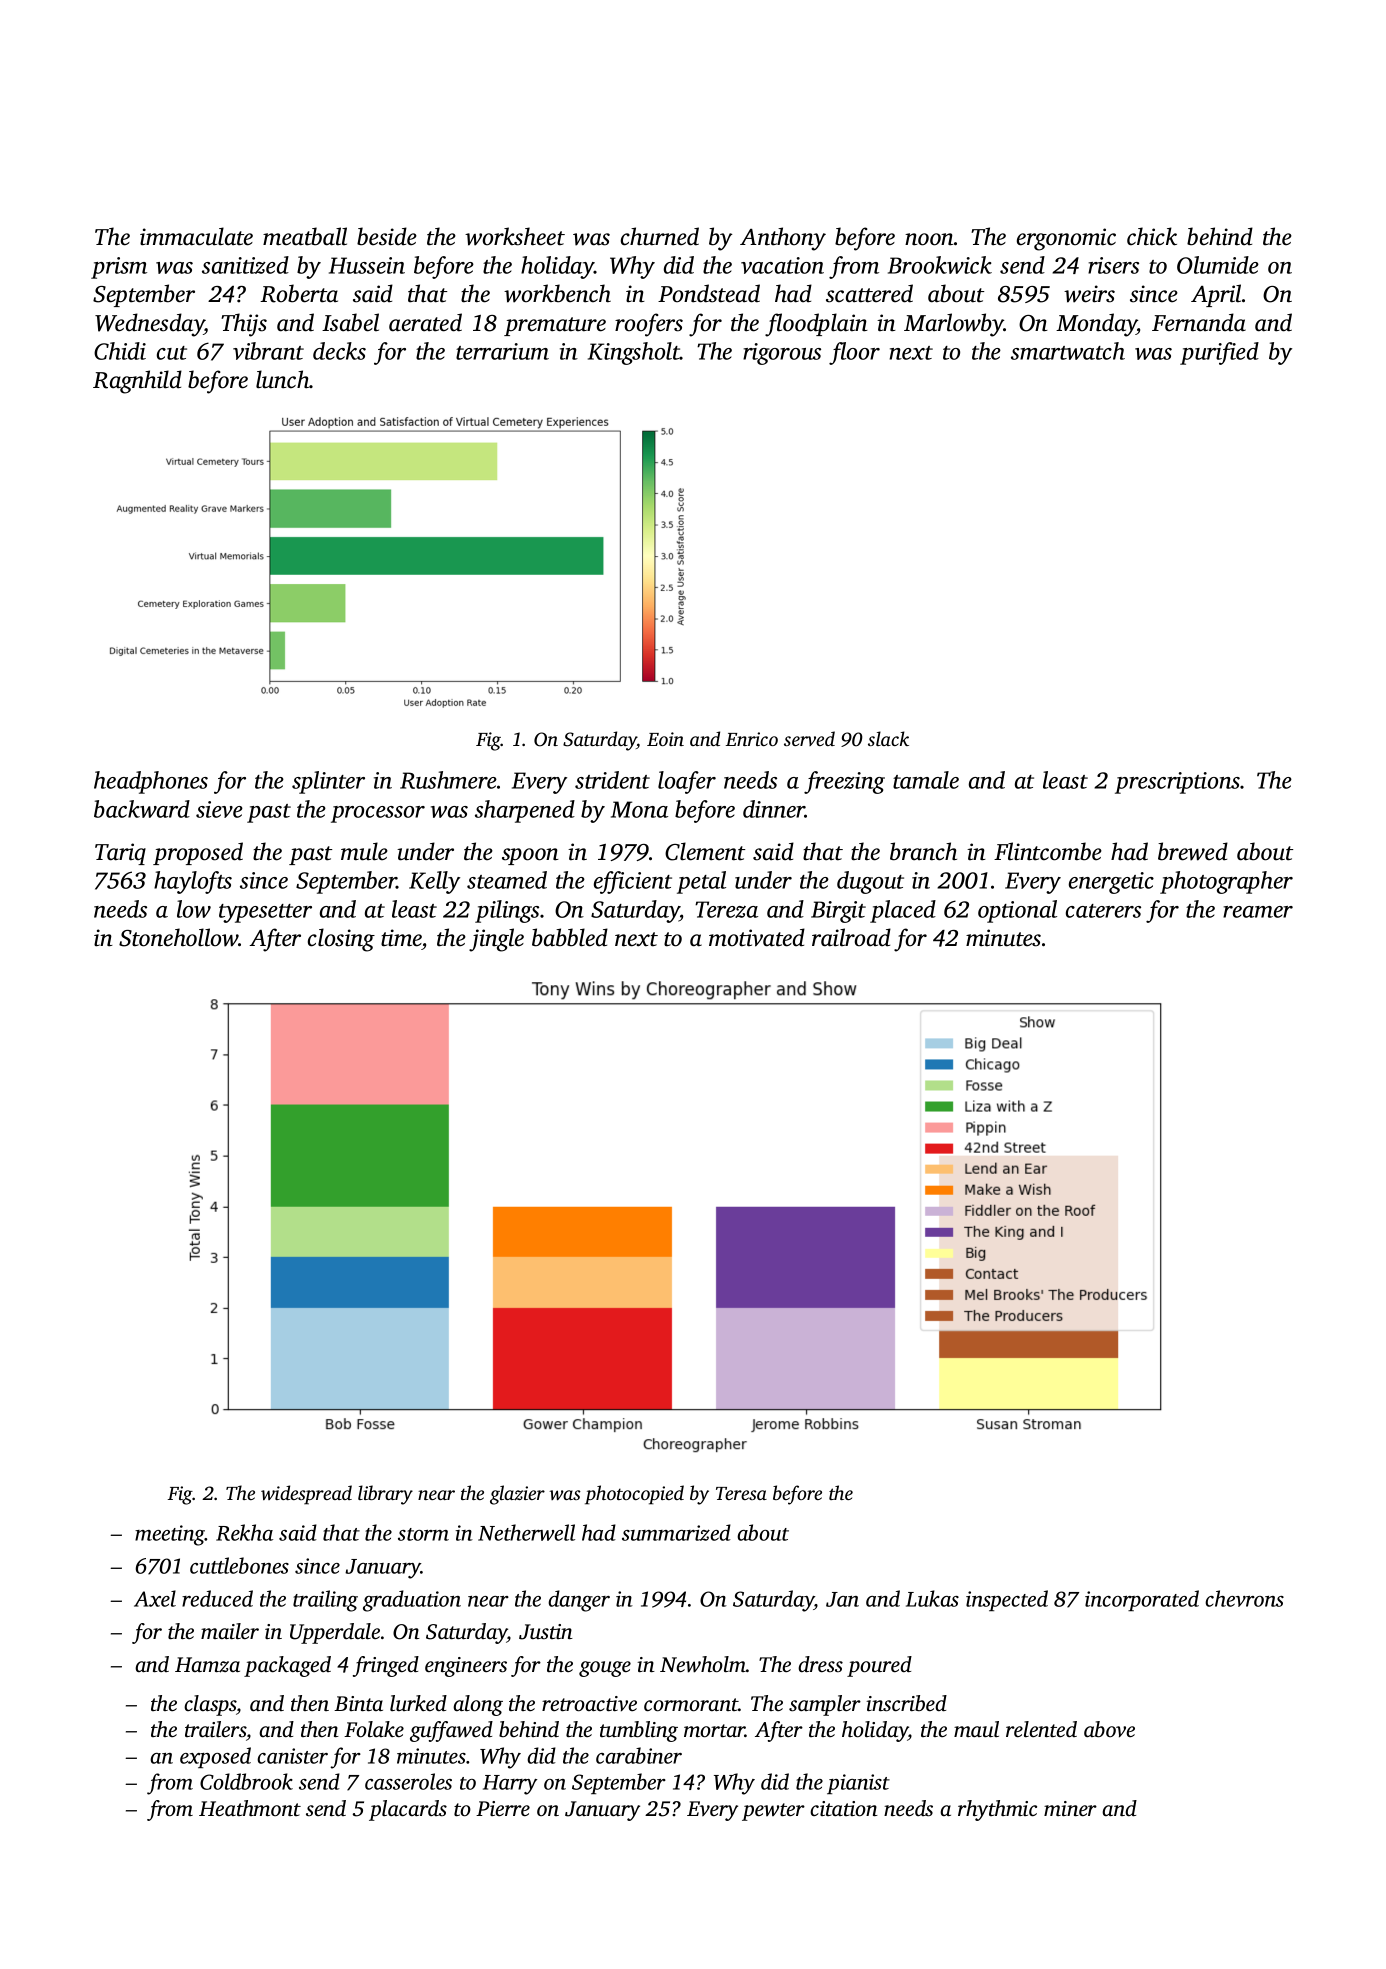  Describe the element at coordinates (782, 354) in the image. I see `rigorous` at that location.
